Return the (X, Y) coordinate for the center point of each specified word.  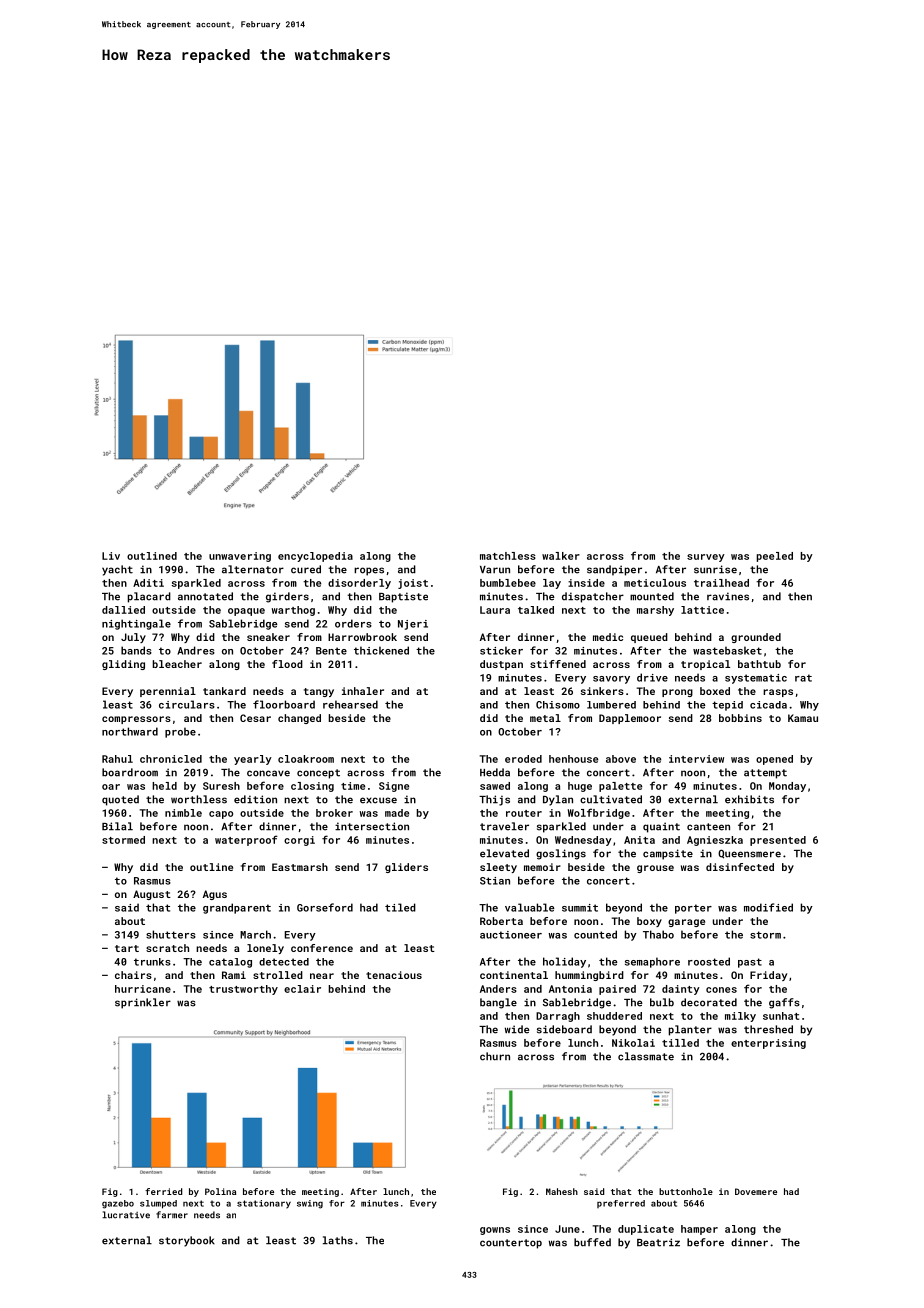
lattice (702, 610)
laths (338, 1240)
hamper (699, 1230)
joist (413, 584)
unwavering (240, 557)
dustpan (501, 665)
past (750, 963)
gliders (406, 868)
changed (299, 719)
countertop (511, 1244)
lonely (265, 949)
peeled (775, 557)
